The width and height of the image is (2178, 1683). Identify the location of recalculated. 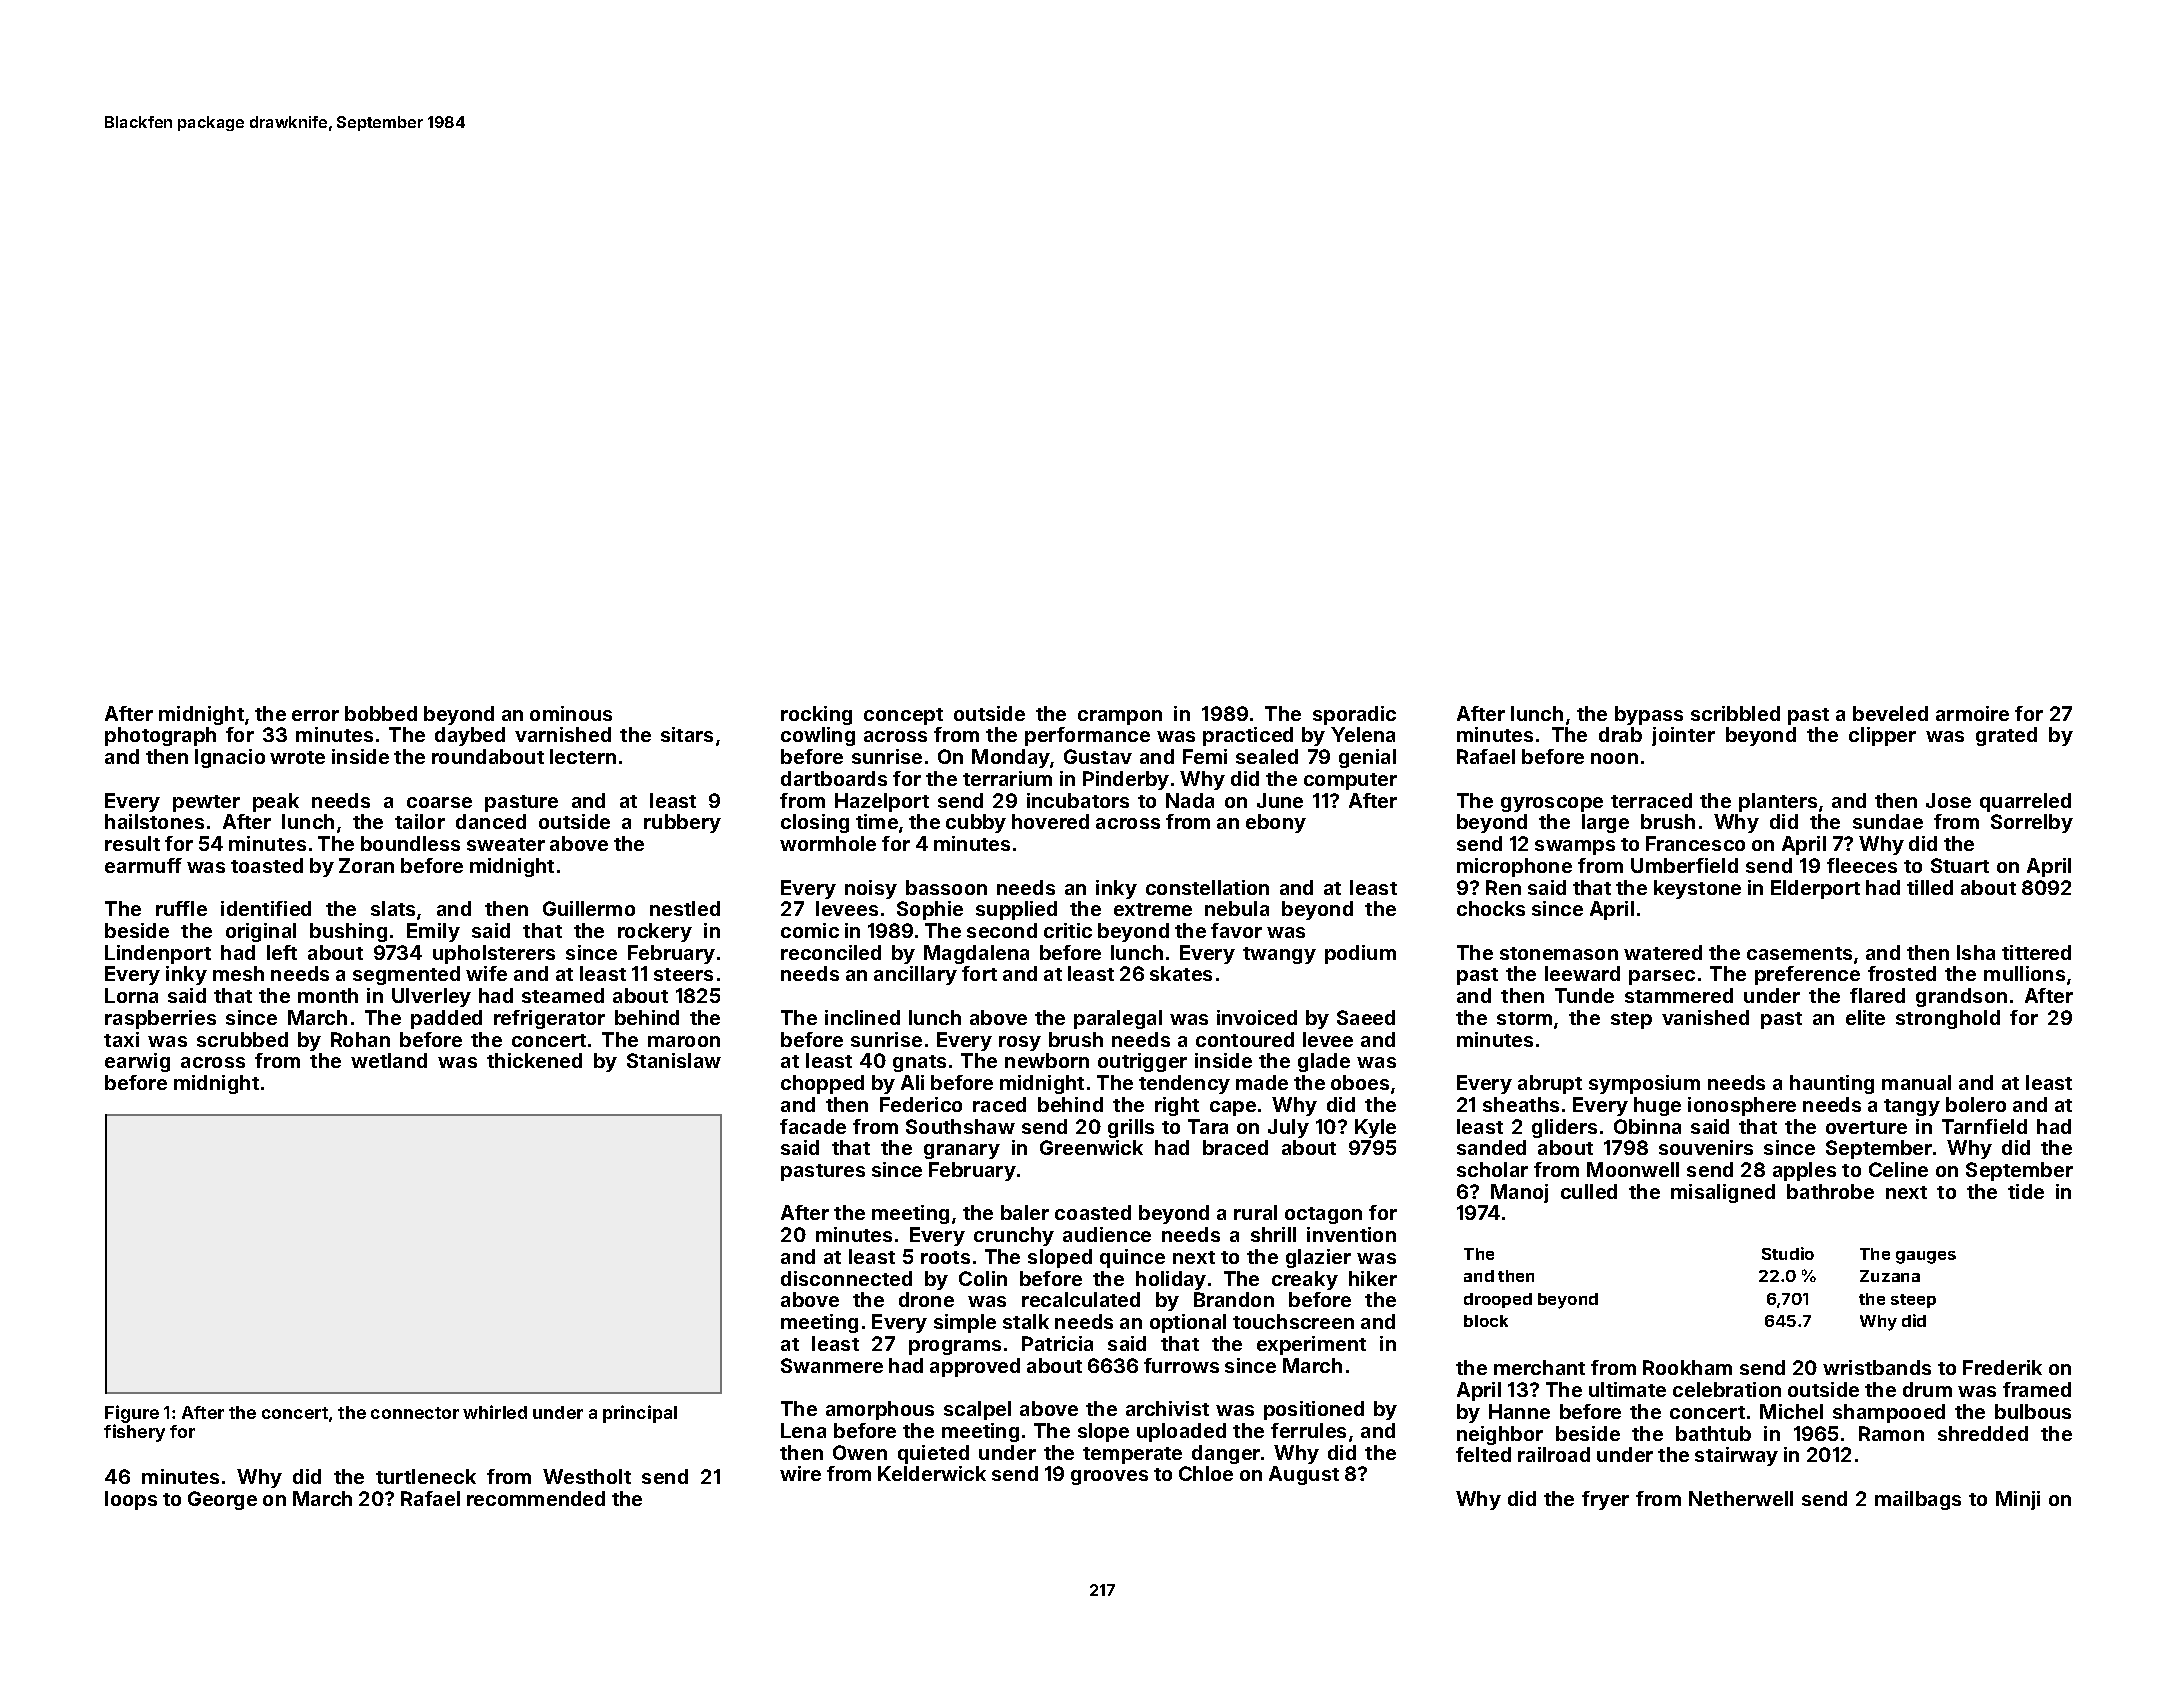
(1081, 1299).
